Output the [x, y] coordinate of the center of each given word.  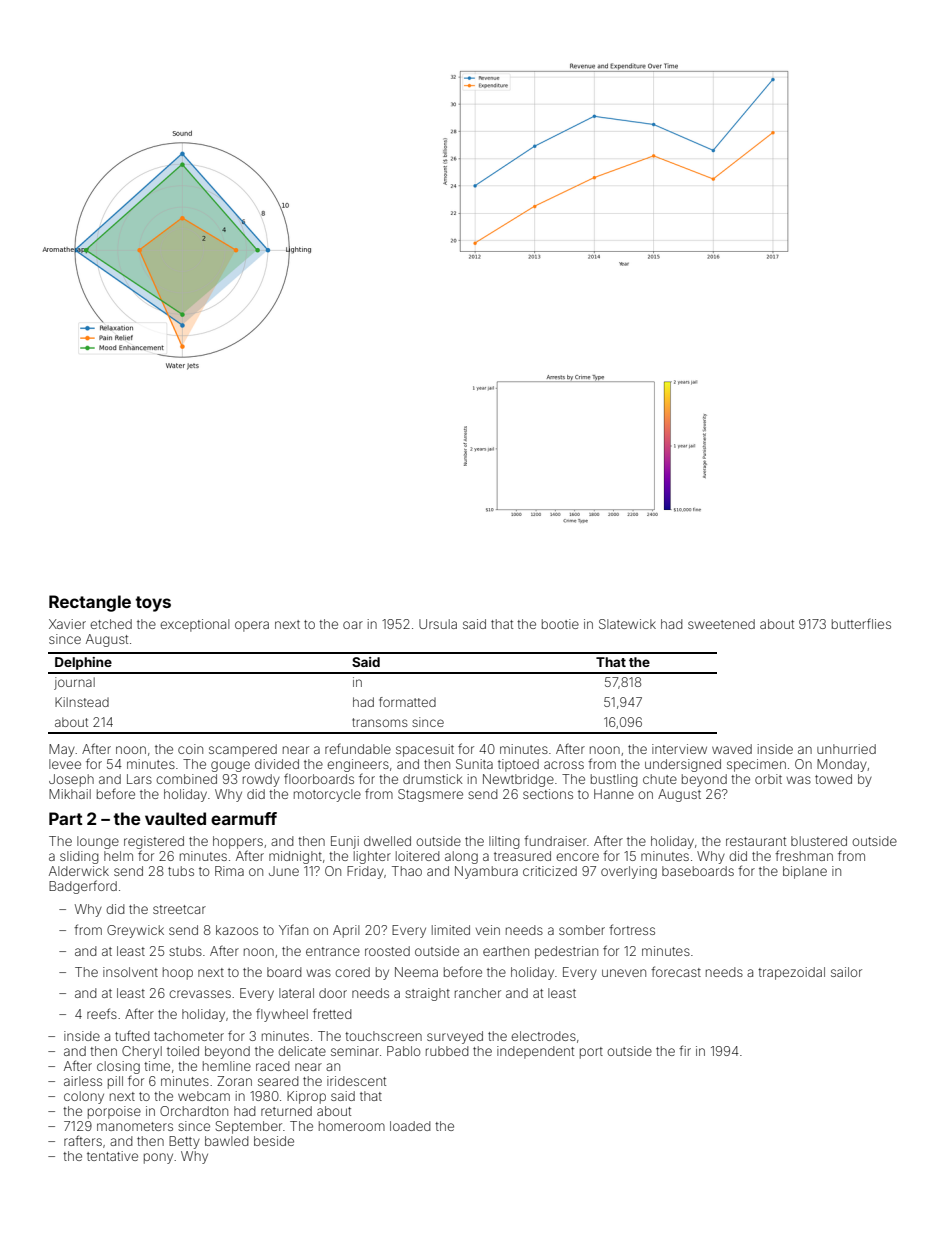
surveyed [455, 1037]
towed [833, 779]
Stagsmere [430, 795]
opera [252, 626]
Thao [407, 871]
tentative [112, 1156]
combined [186, 779]
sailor [846, 972]
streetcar [179, 909]
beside [274, 1141]
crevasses [200, 994]
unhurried [846, 749]
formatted [407, 702]
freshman [804, 855]
